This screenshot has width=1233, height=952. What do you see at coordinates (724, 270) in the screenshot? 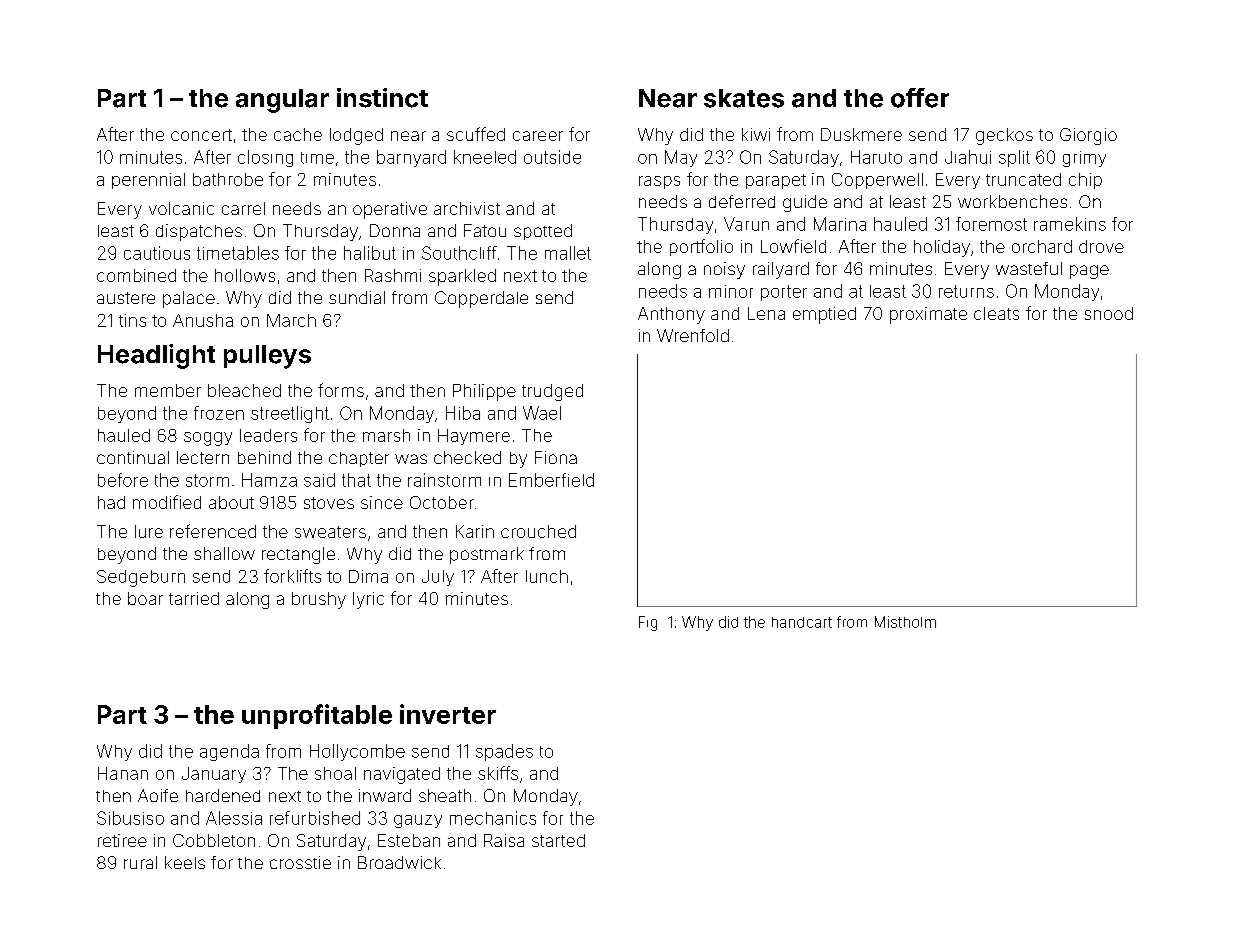
I see `noisy` at bounding box center [724, 270].
